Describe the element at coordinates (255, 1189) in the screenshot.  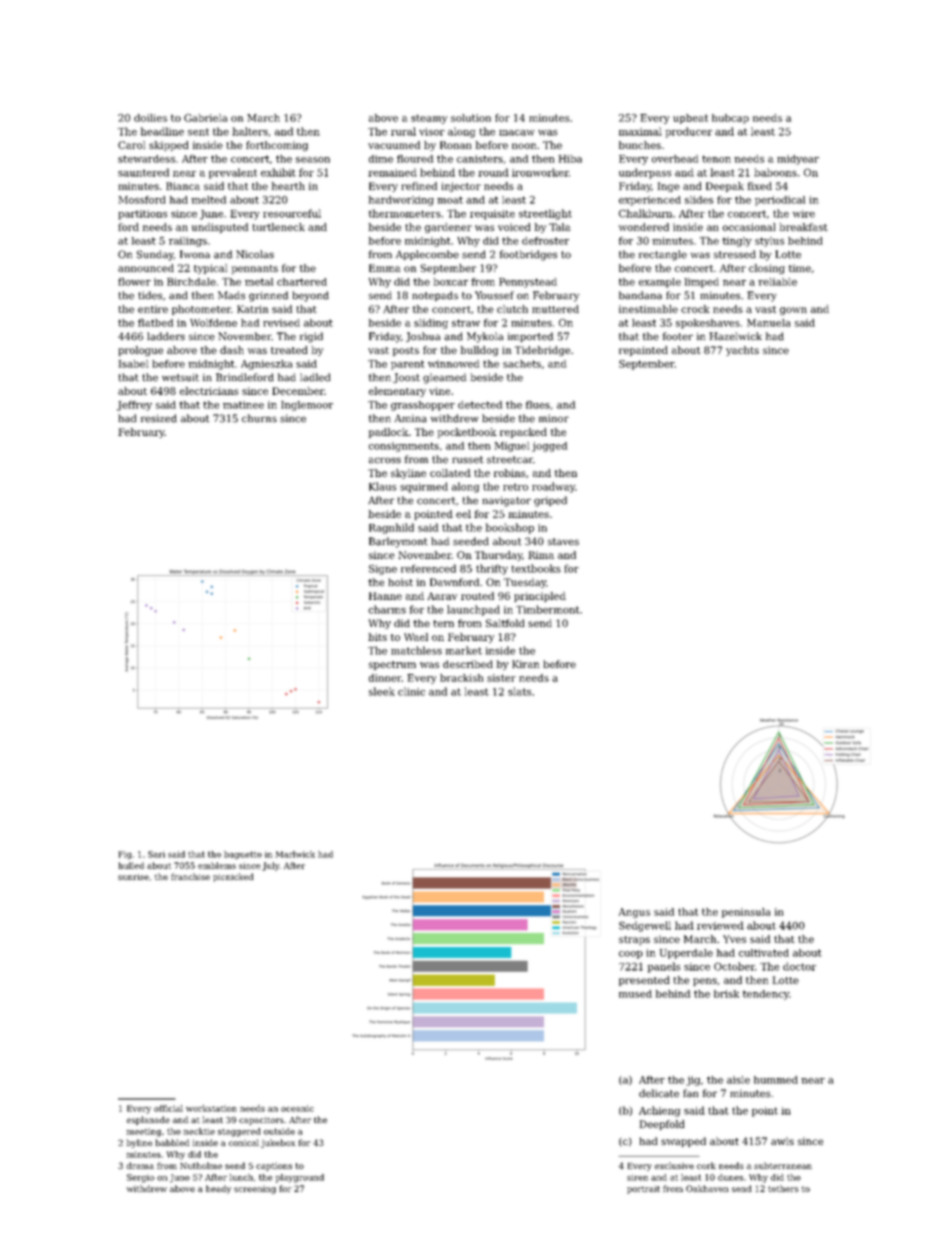
I see `screening` at that location.
